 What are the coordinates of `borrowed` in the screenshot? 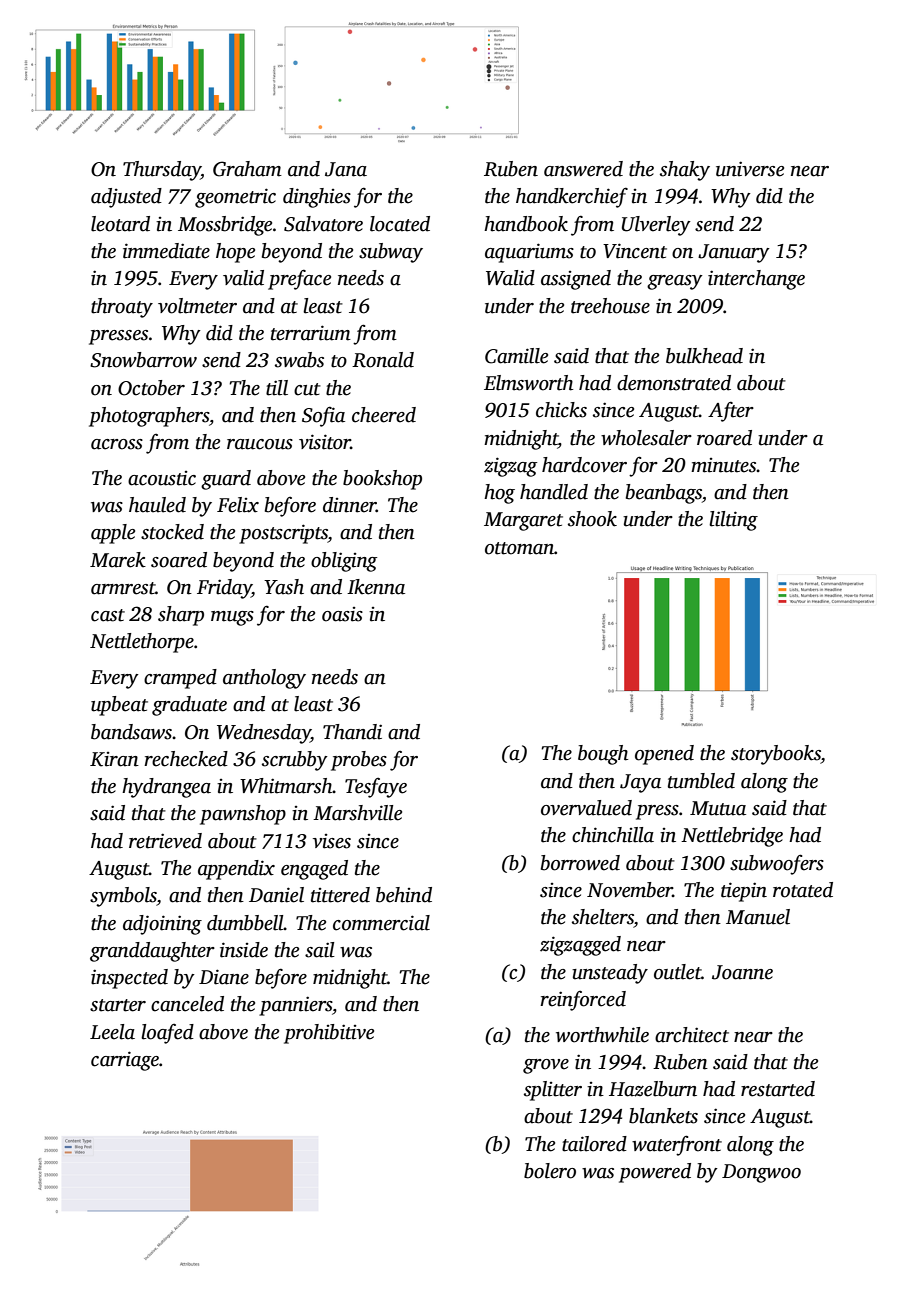 It's located at (580, 863).
